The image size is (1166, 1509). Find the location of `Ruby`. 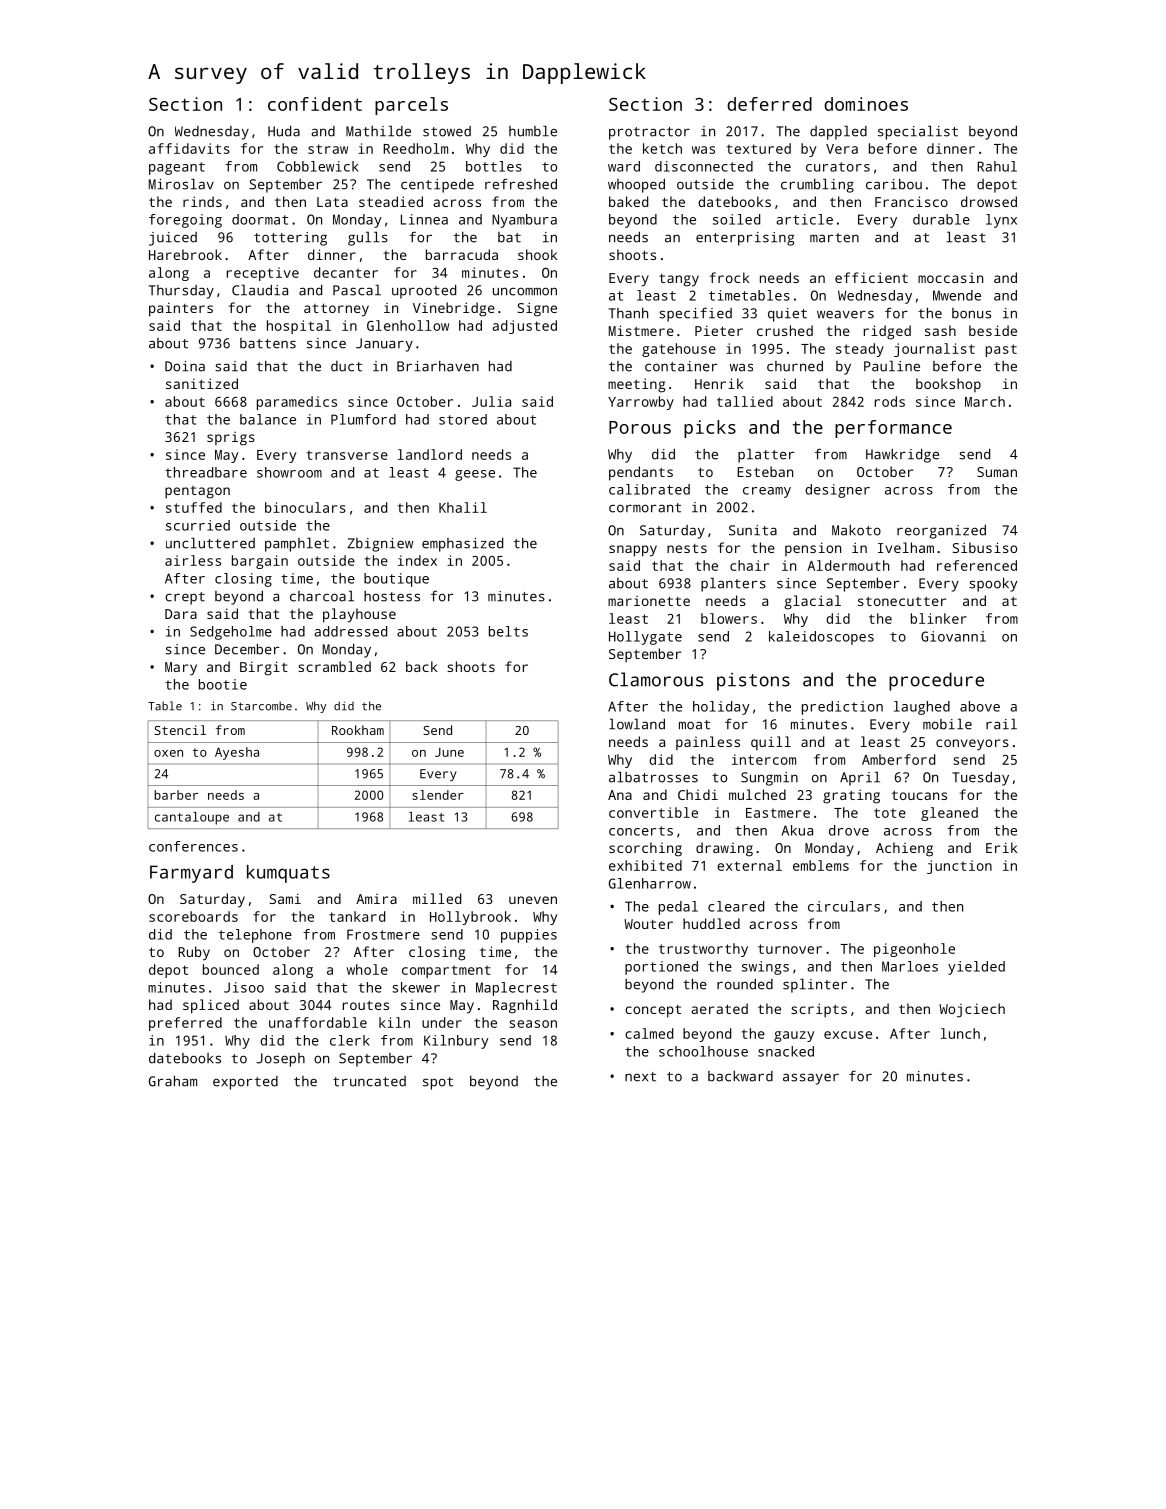

Ruby is located at coordinates (194, 953).
